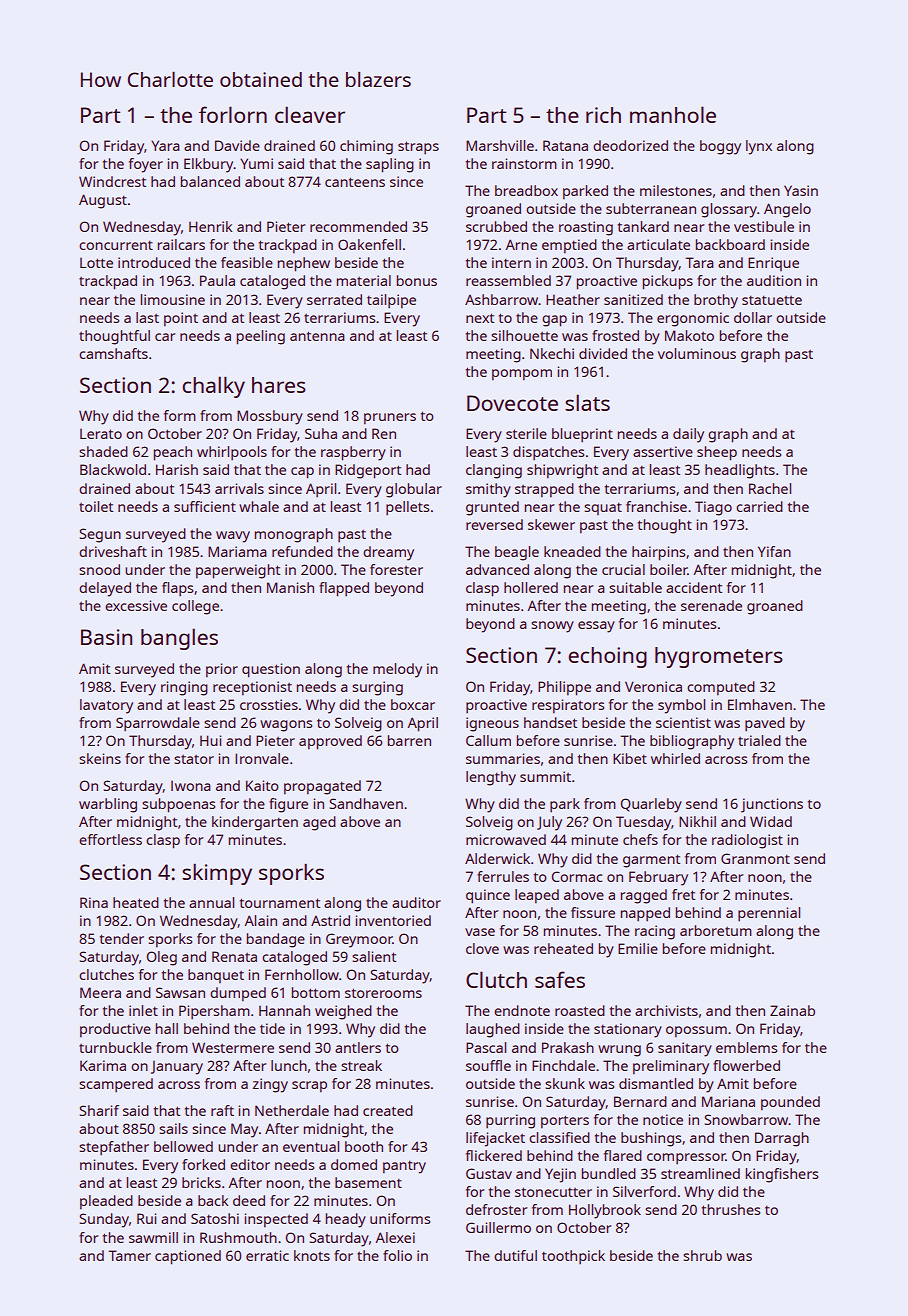 The image size is (908, 1316). Describe the element at coordinates (116, 245) in the screenshot. I see `concurrent` at that location.
